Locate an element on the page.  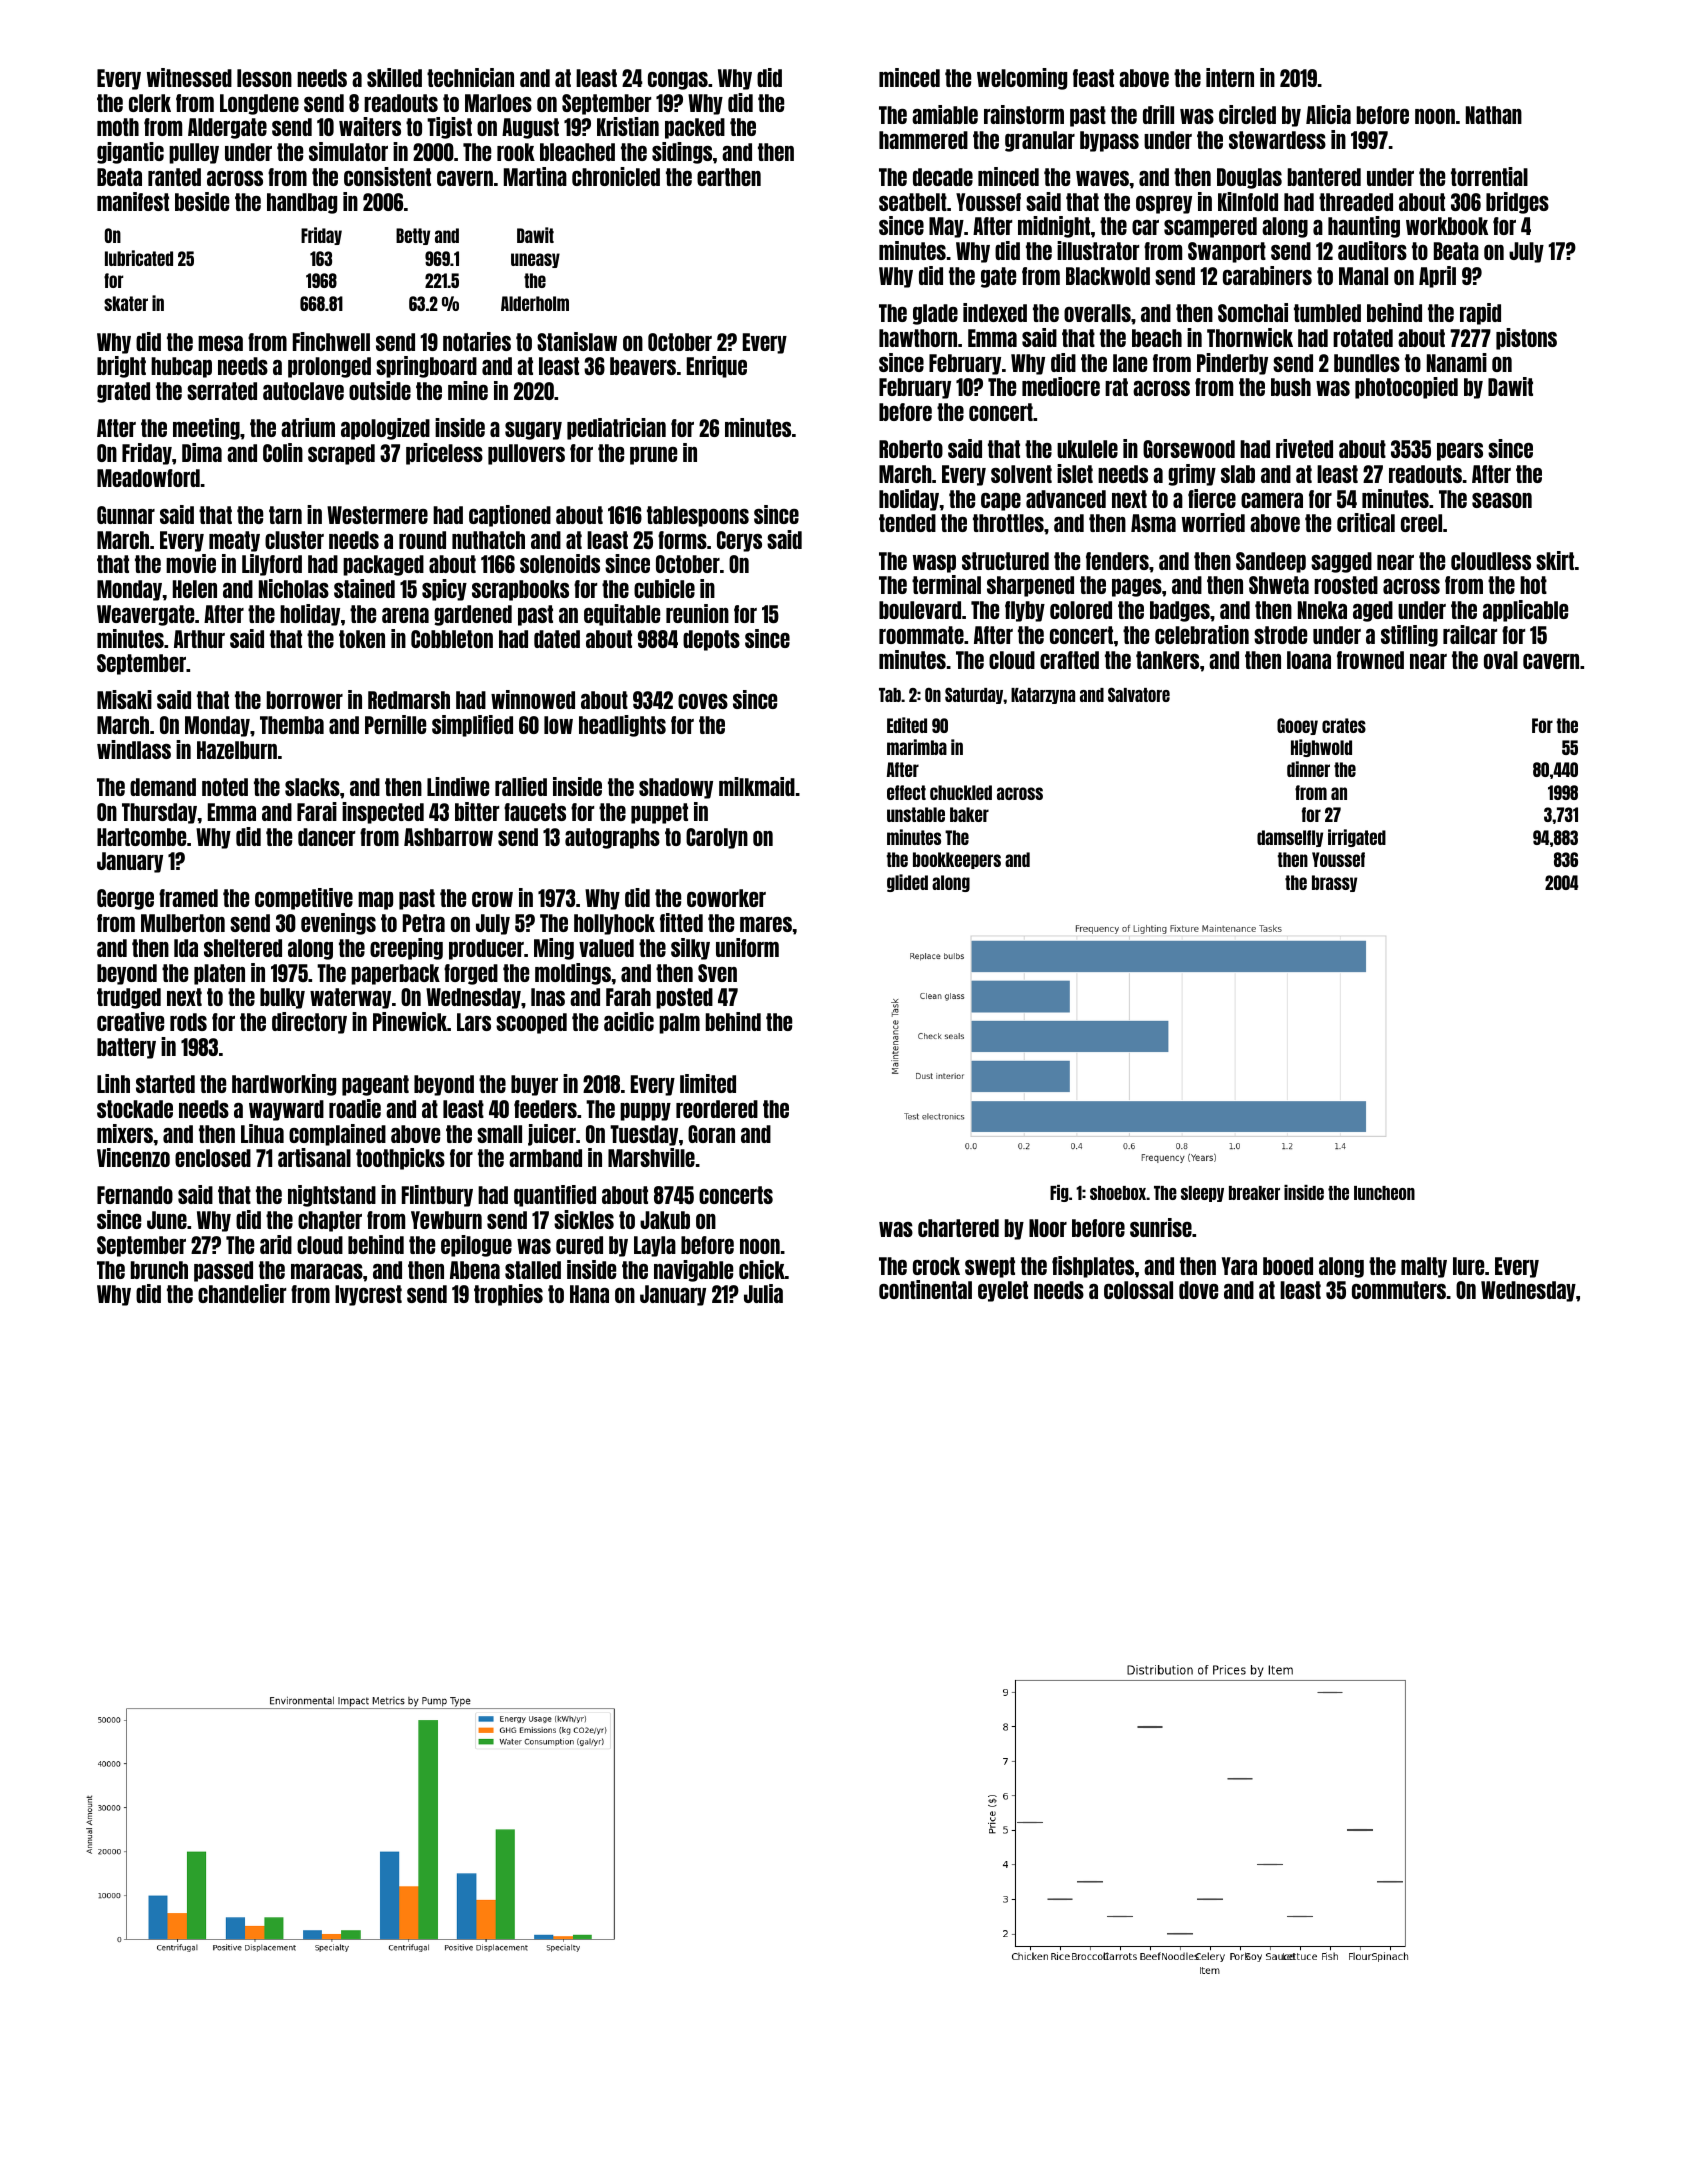
directory is located at coordinates (309, 1023).
